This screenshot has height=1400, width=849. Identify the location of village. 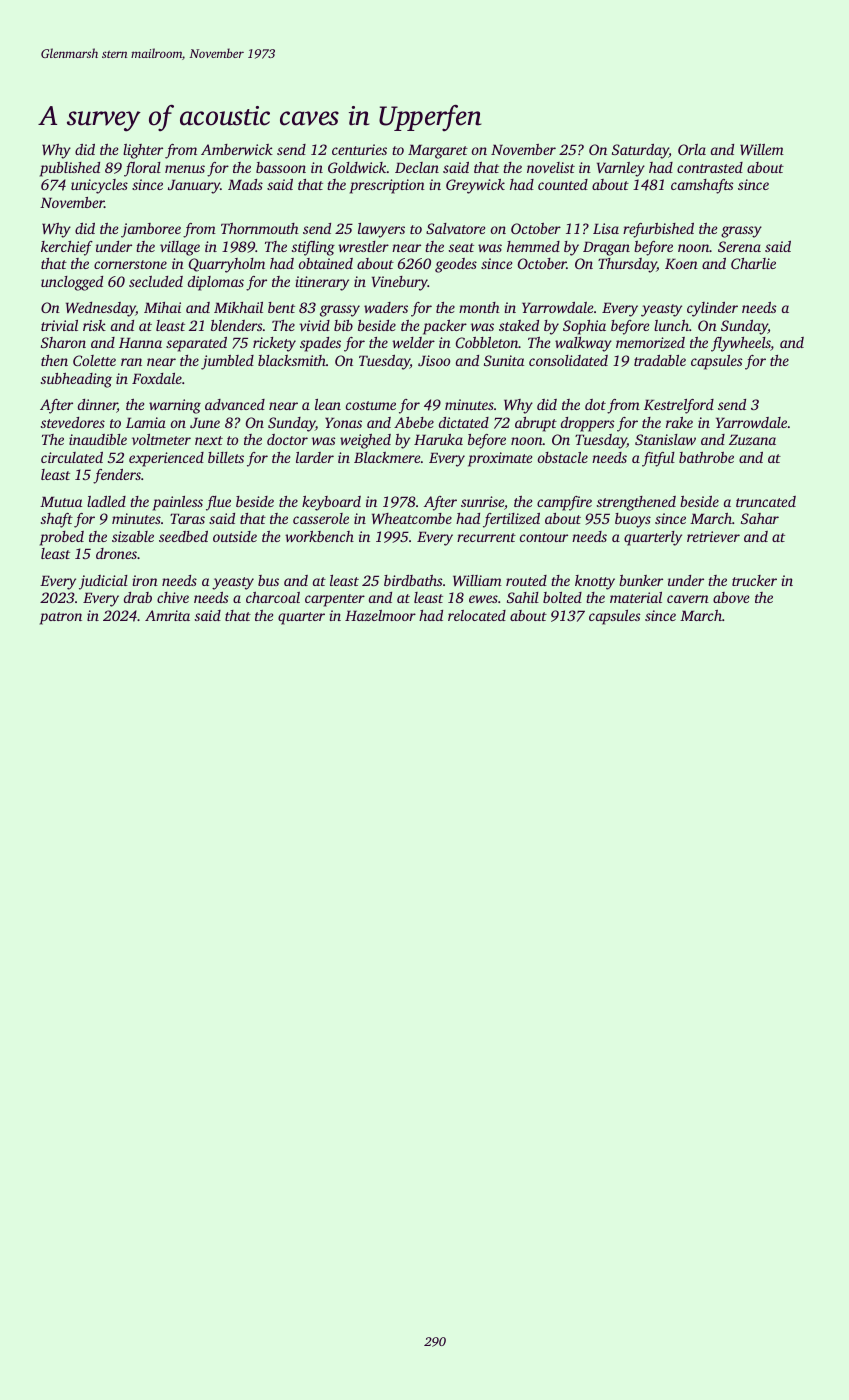
(180, 248).
